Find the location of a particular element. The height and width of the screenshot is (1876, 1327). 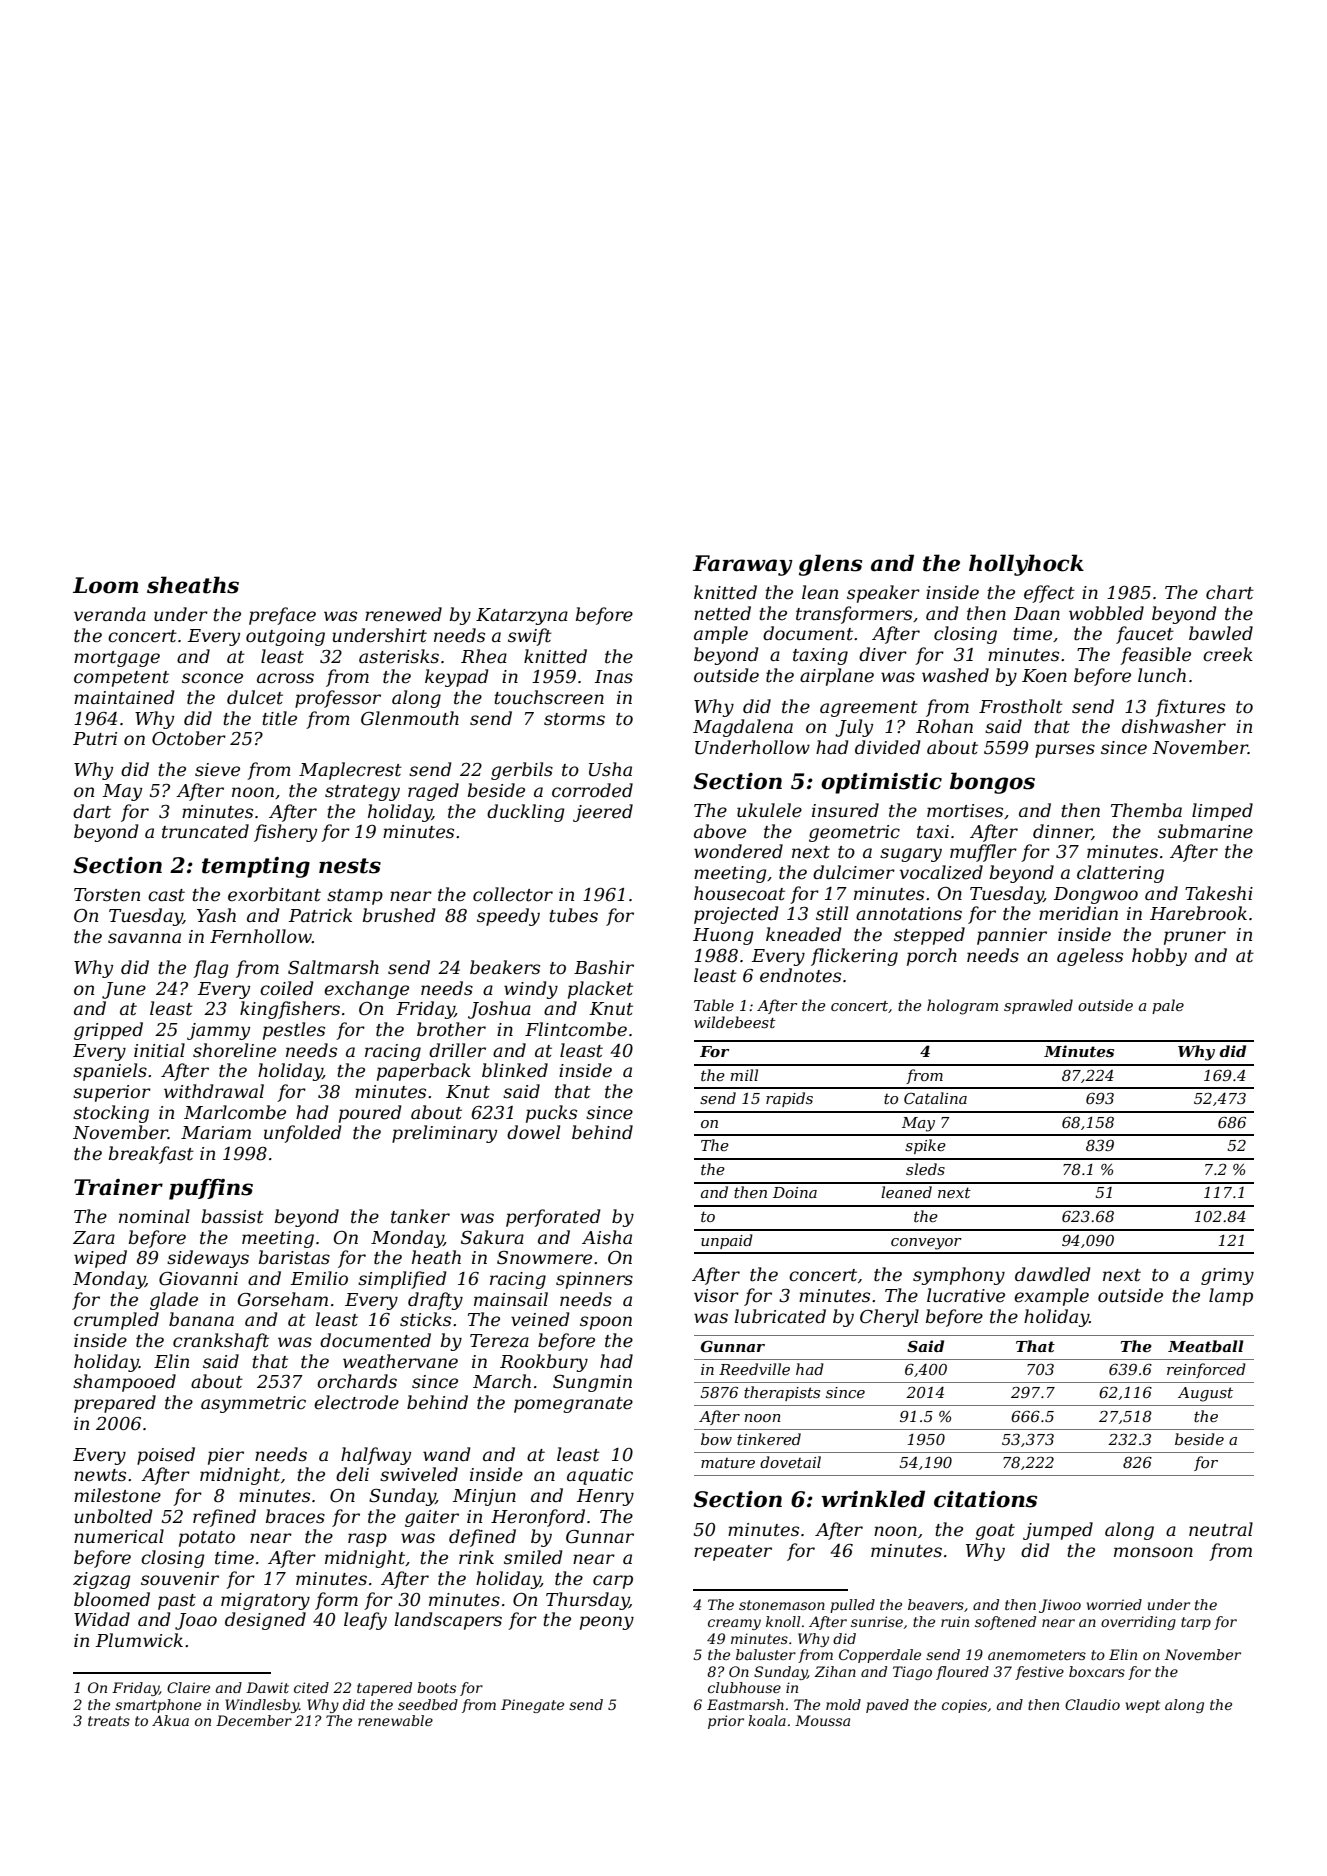

Catalina is located at coordinates (935, 1098).
